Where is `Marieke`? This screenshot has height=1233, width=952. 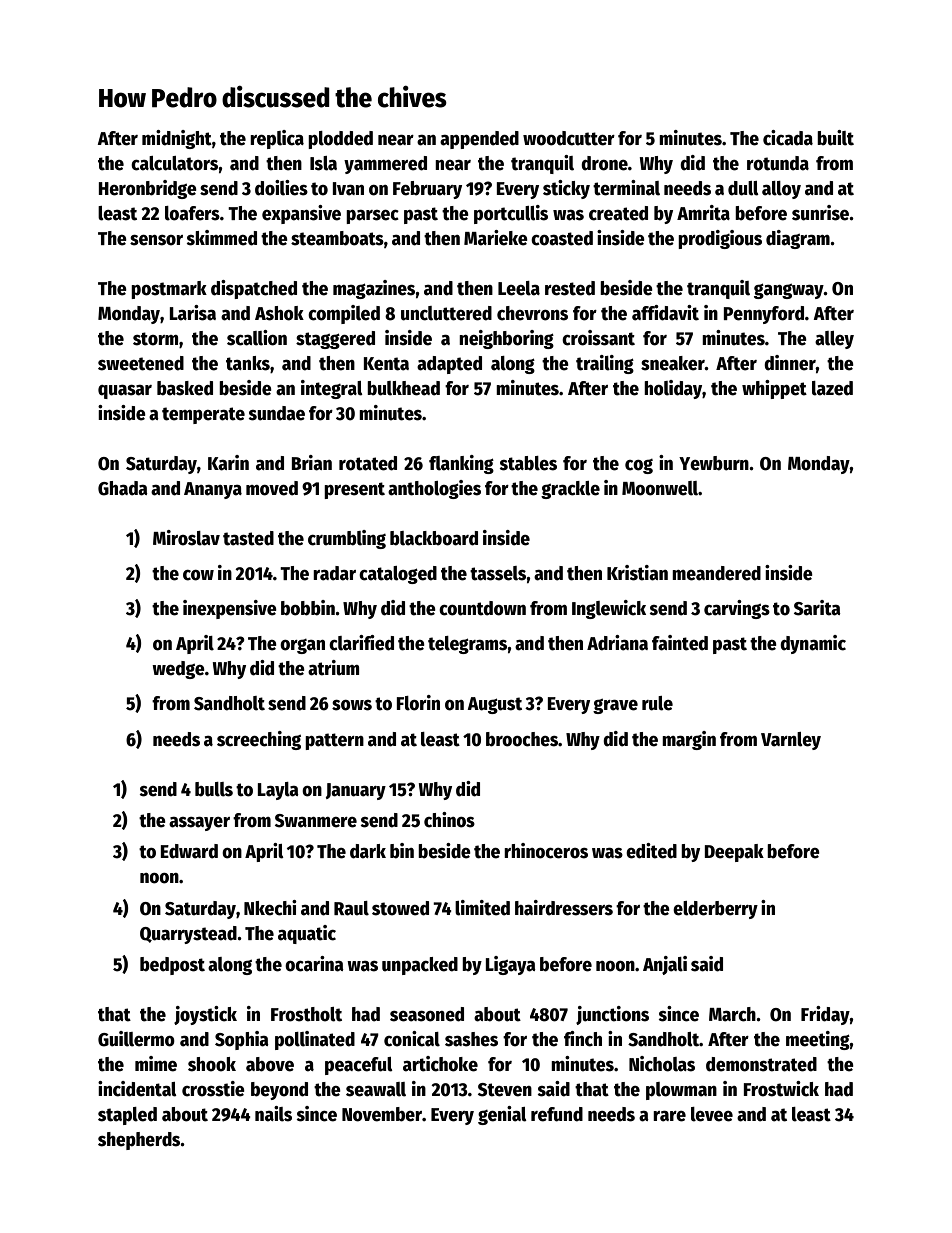 Marieke is located at coordinates (496, 238).
